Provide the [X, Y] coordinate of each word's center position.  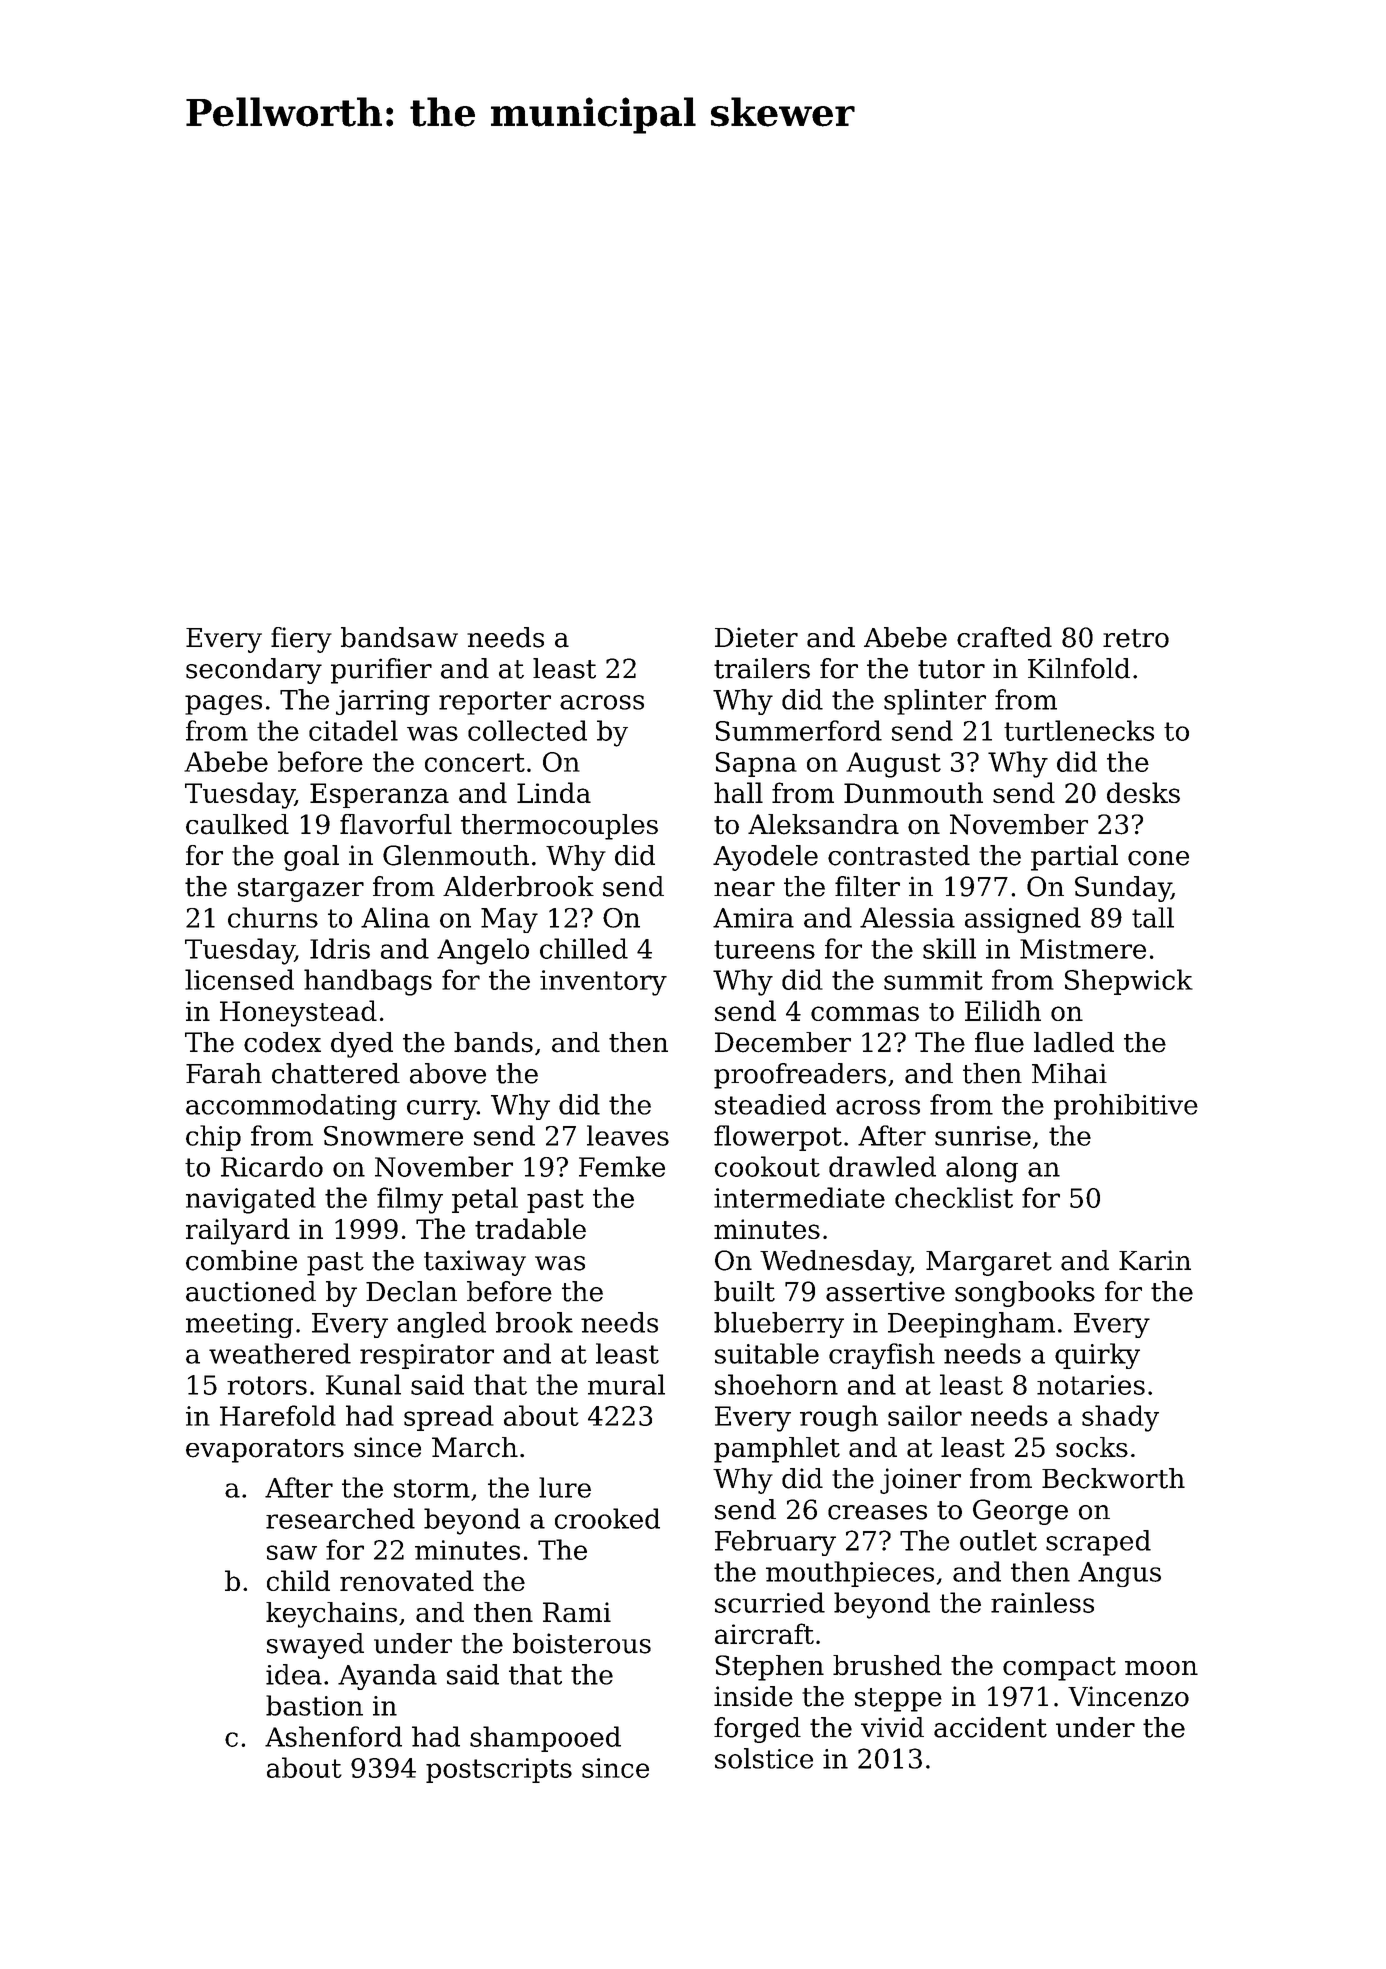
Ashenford [333, 1736]
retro [1136, 638]
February [775, 1543]
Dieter [756, 637]
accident [990, 1727]
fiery [301, 640]
